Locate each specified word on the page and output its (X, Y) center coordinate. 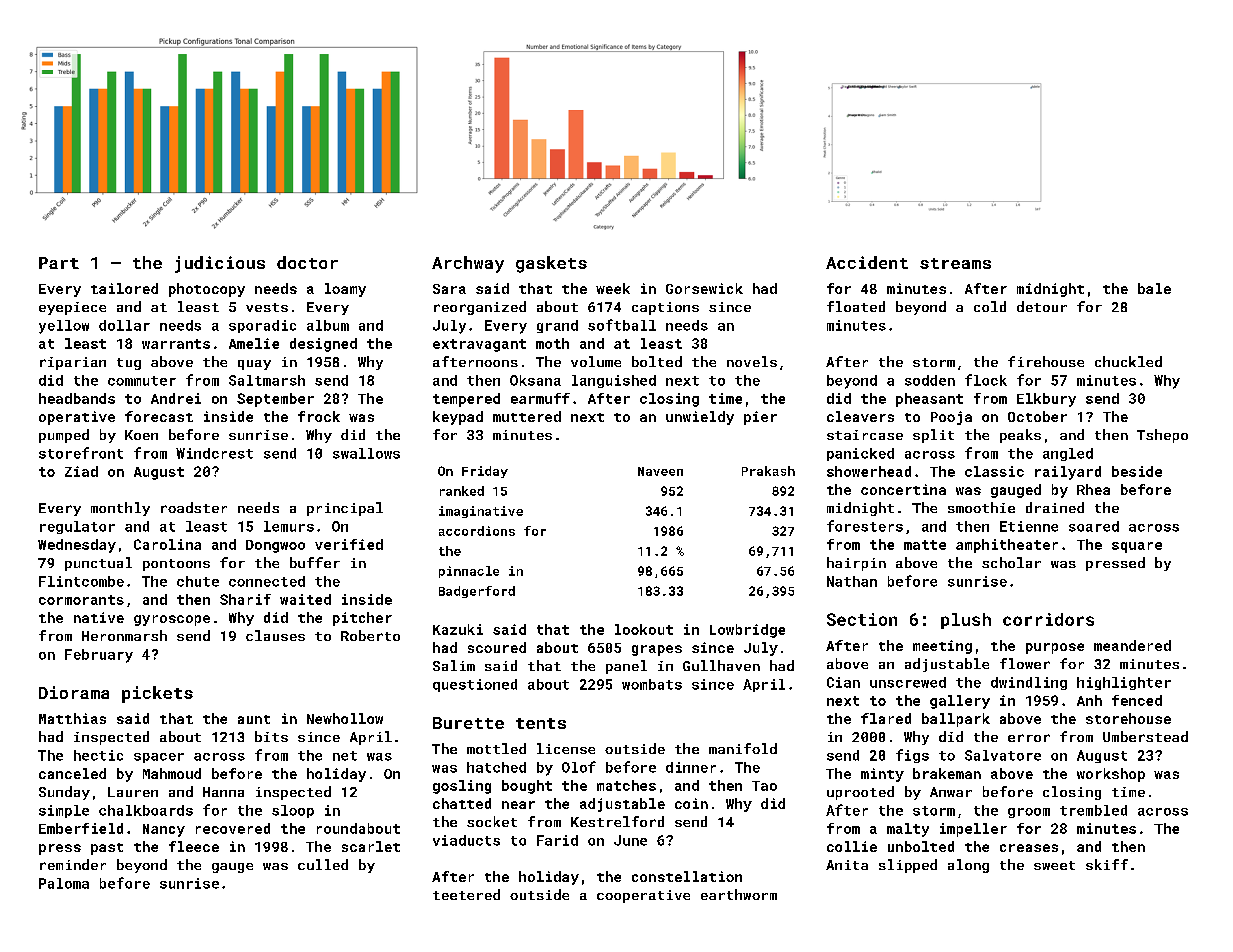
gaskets (551, 264)
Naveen (660, 471)
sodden (930, 380)
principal (345, 509)
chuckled (1128, 361)
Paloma (64, 883)
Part (59, 263)
